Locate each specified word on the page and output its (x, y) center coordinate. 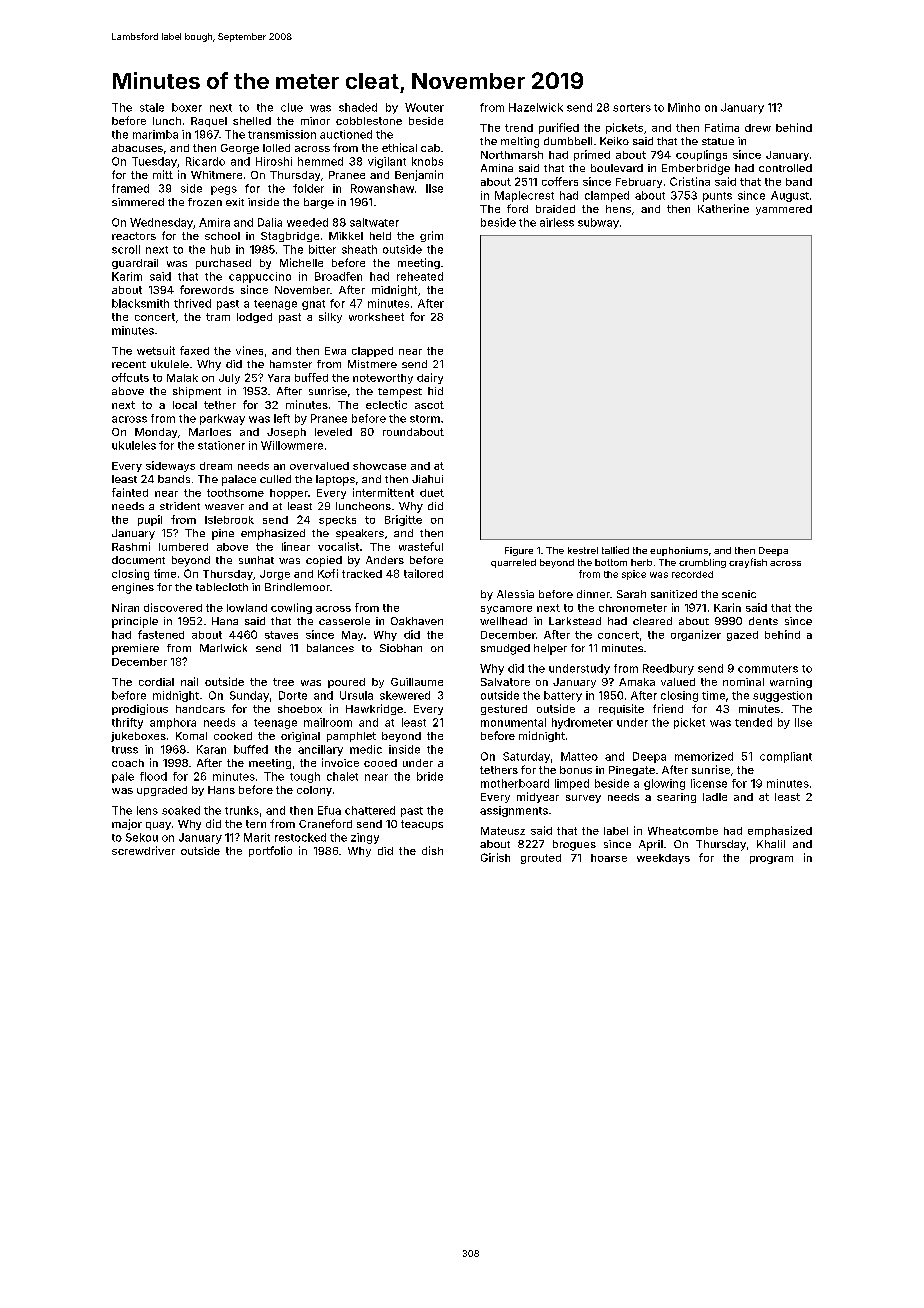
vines (249, 350)
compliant (786, 757)
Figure (519, 551)
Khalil (771, 844)
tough (305, 777)
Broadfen (338, 276)
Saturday (526, 757)
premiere (135, 649)
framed (130, 188)
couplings (701, 155)
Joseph (286, 433)
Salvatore (505, 682)
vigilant (387, 162)
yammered (784, 210)
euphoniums (679, 551)
